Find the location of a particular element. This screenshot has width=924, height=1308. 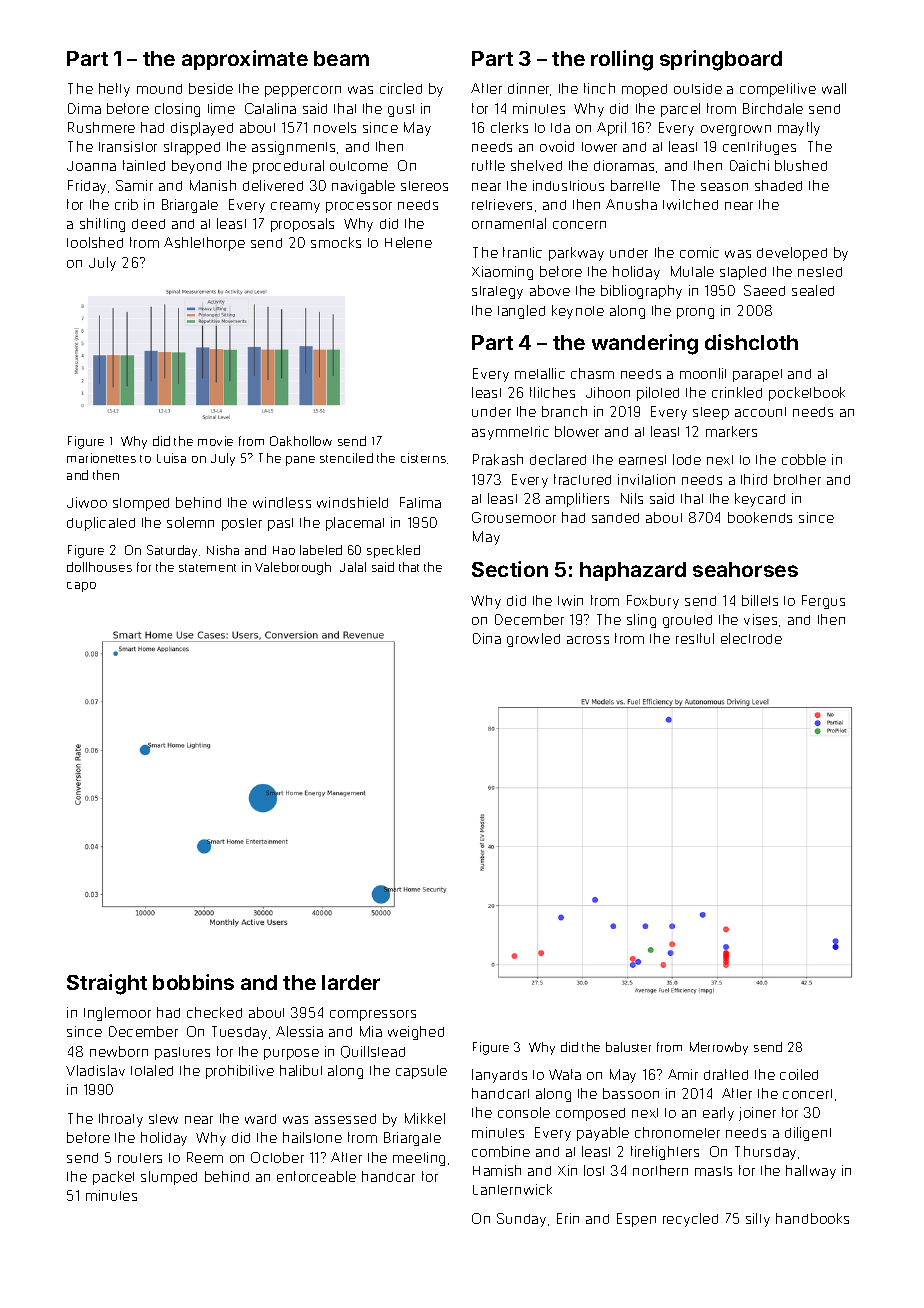

dinner is located at coordinates (529, 89).
